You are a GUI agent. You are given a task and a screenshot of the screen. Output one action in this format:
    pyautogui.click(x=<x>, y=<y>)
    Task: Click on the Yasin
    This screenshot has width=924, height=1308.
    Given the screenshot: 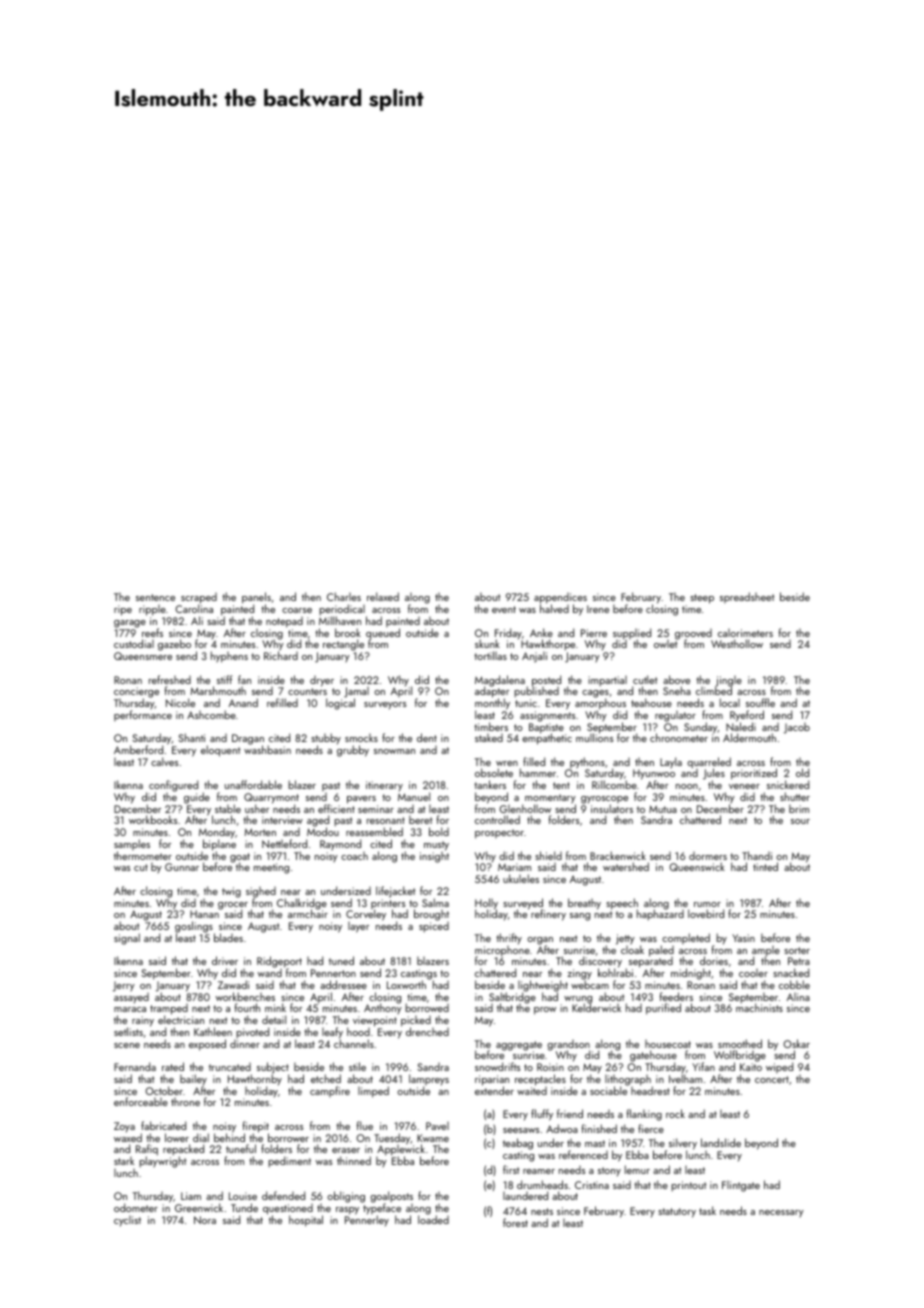 What is the action you would take?
    pyautogui.click(x=743, y=938)
